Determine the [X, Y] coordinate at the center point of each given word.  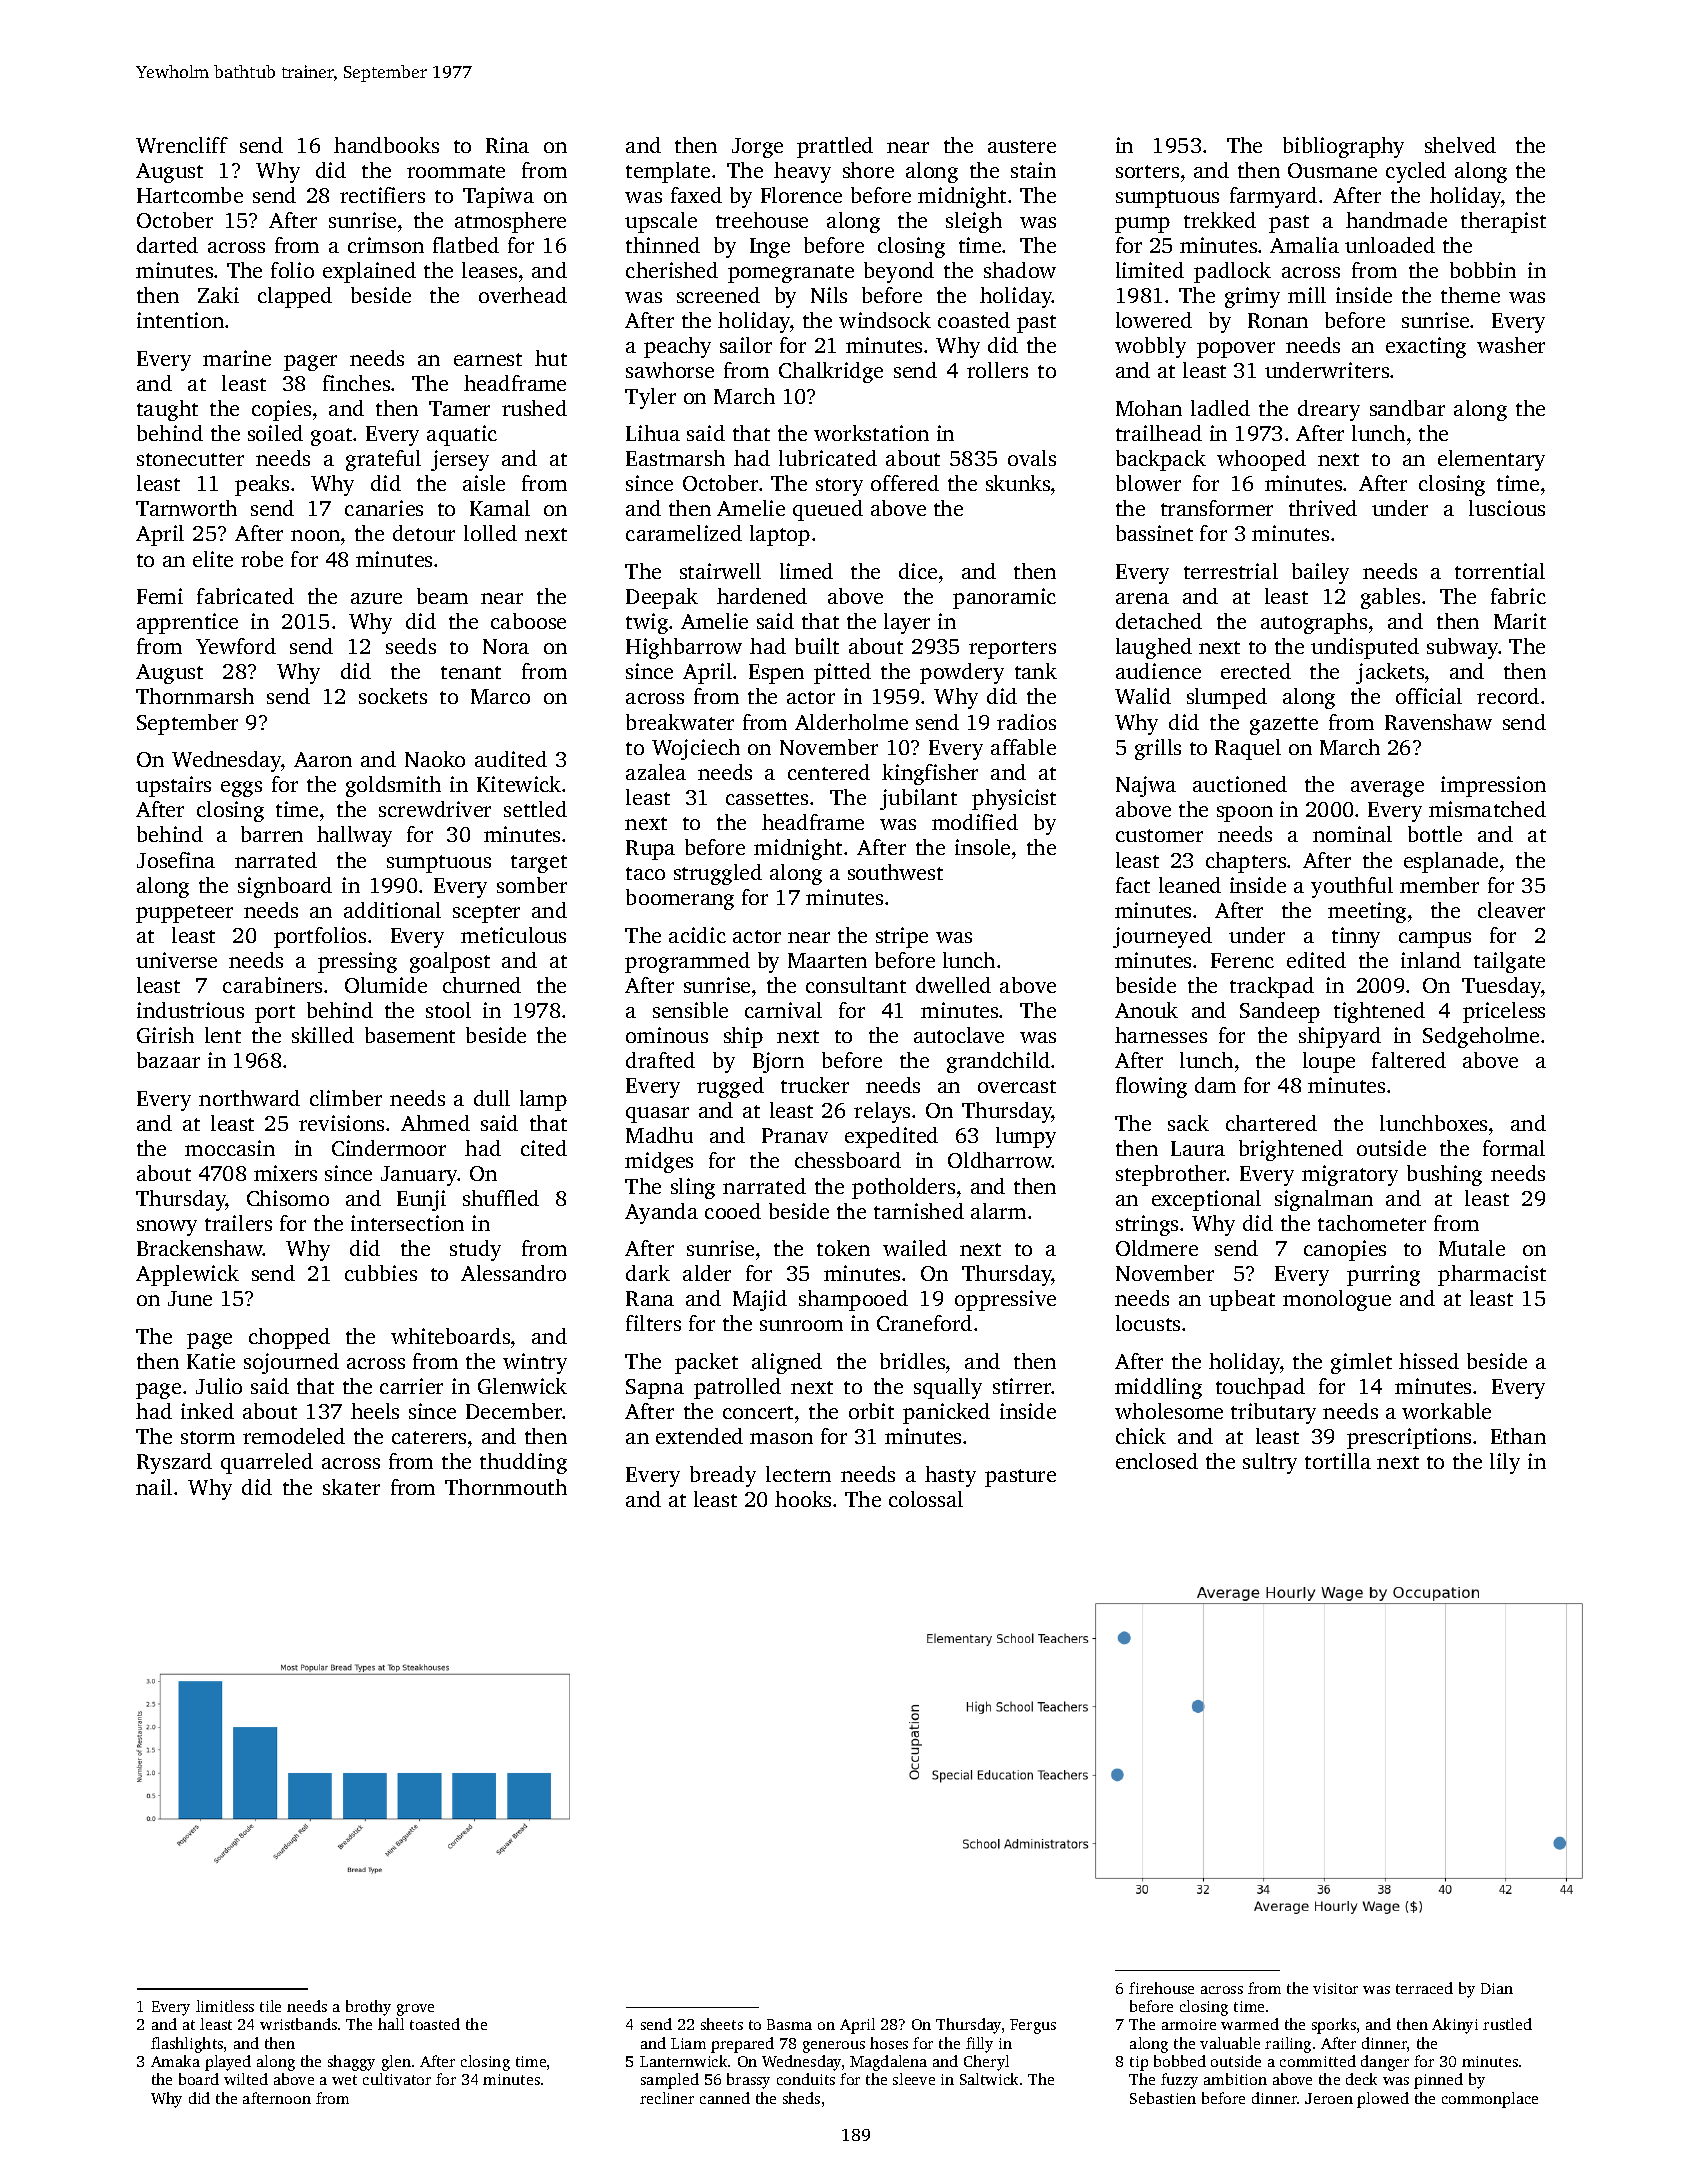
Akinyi [1455, 2026]
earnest [488, 359]
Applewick [187, 1275]
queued [828, 510]
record [1508, 696]
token [843, 1248]
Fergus [1033, 2026]
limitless [225, 2006]
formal [1514, 1148]
